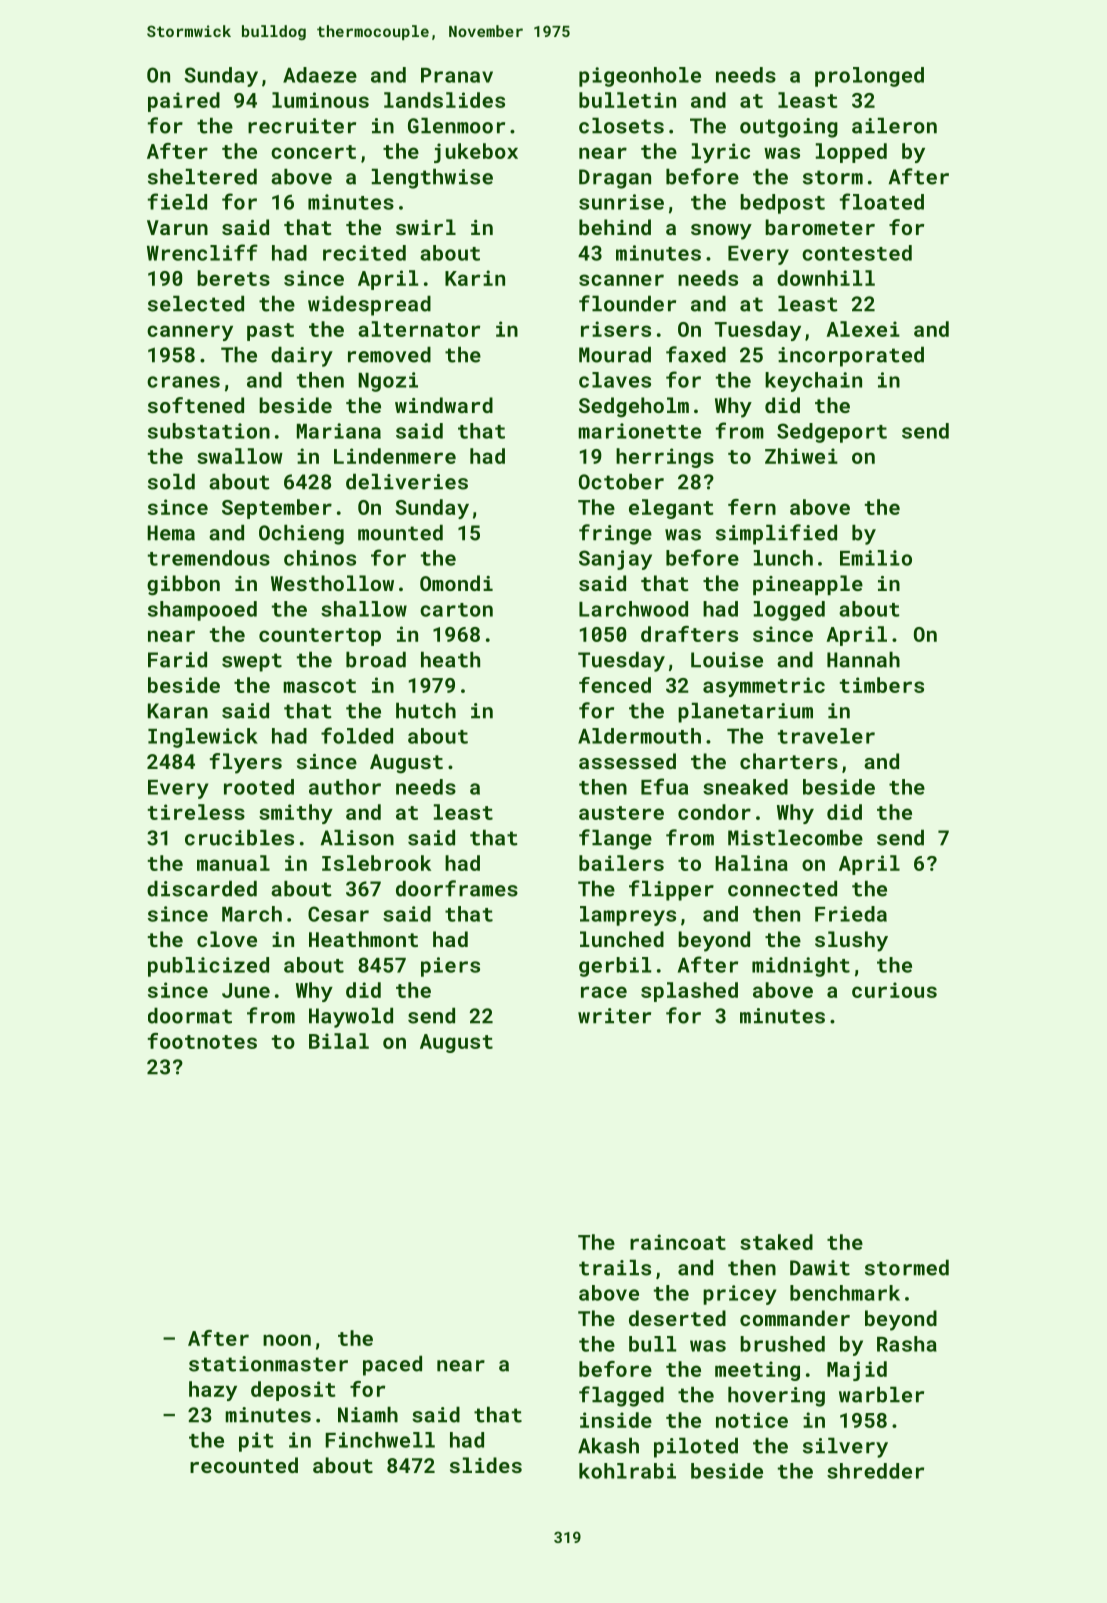 This screenshot has width=1107, height=1603. What do you see at coordinates (392, 1366) in the screenshot?
I see `paced` at bounding box center [392, 1366].
